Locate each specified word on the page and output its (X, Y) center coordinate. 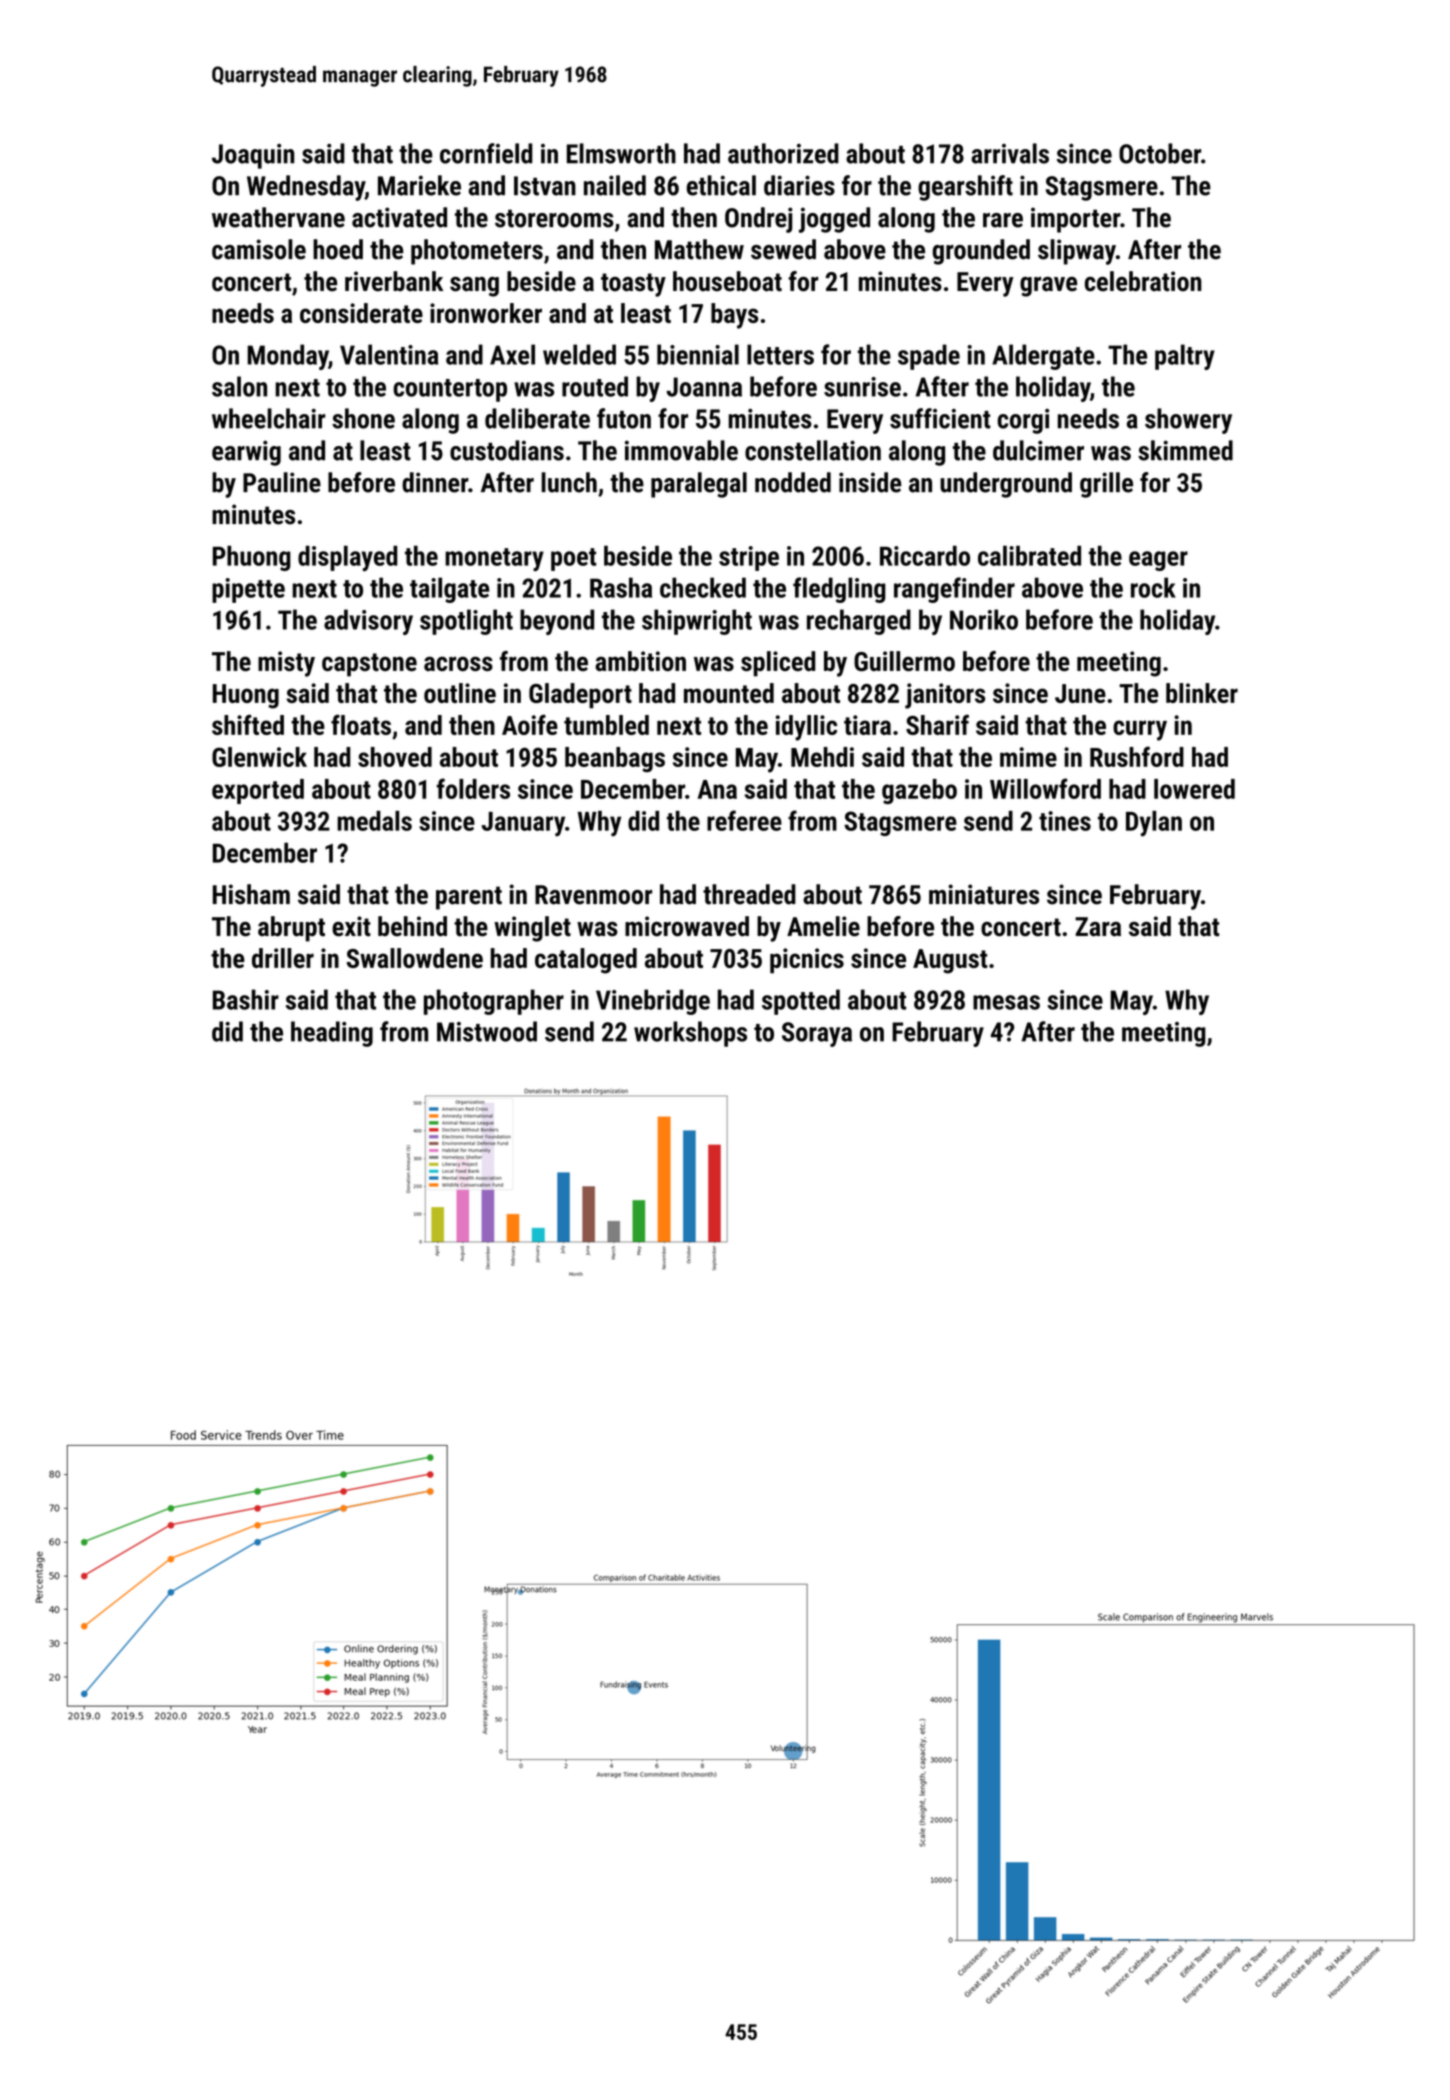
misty (286, 664)
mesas (1006, 1002)
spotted (801, 1002)
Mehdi (822, 757)
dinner (435, 482)
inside (870, 482)
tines (1065, 821)
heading (332, 1034)
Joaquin (253, 156)
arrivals (1010, 153)
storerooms (554, 218)
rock (1153, 587)
